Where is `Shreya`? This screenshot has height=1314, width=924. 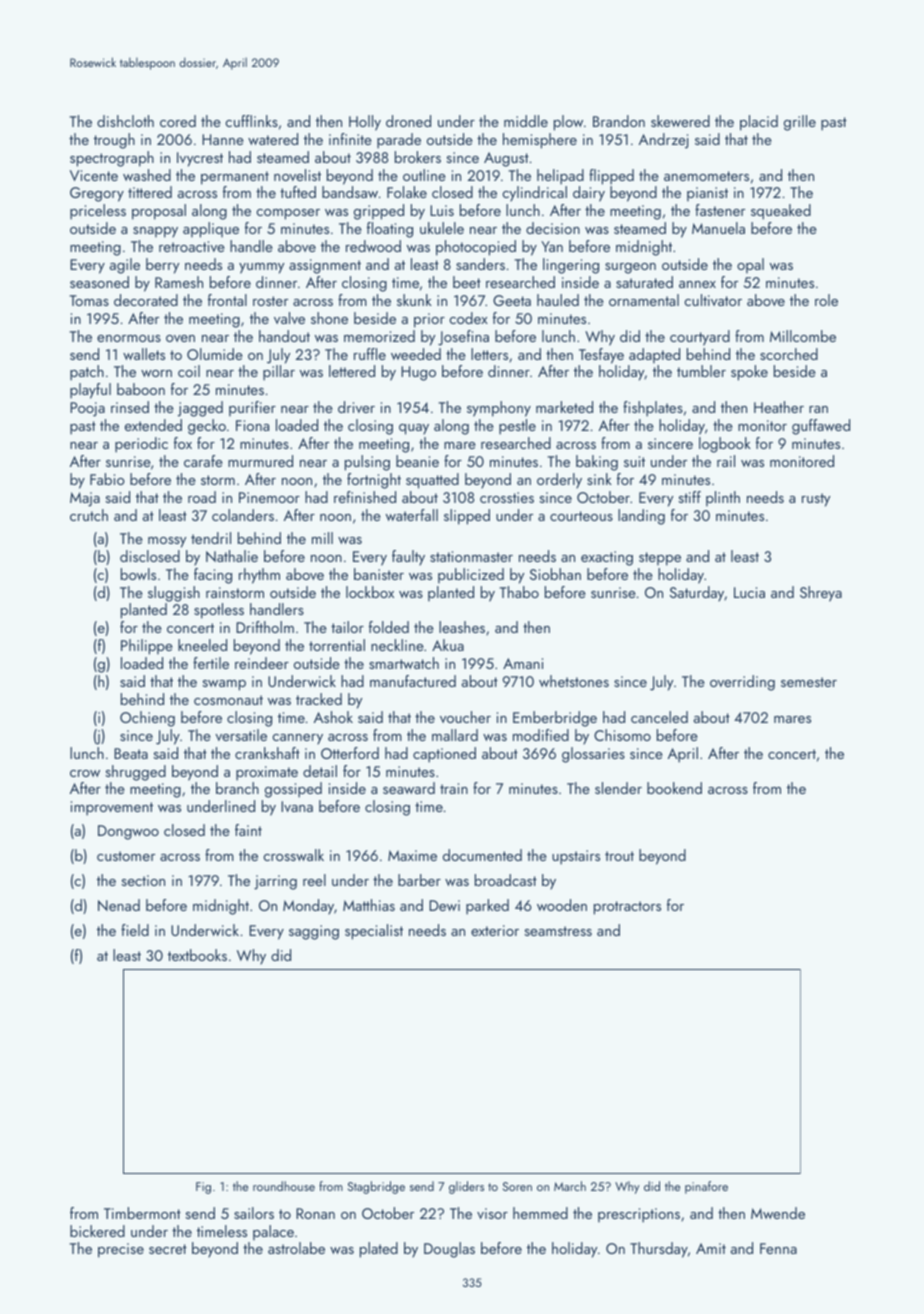 Shreya is located at coordinates (821, 594).
